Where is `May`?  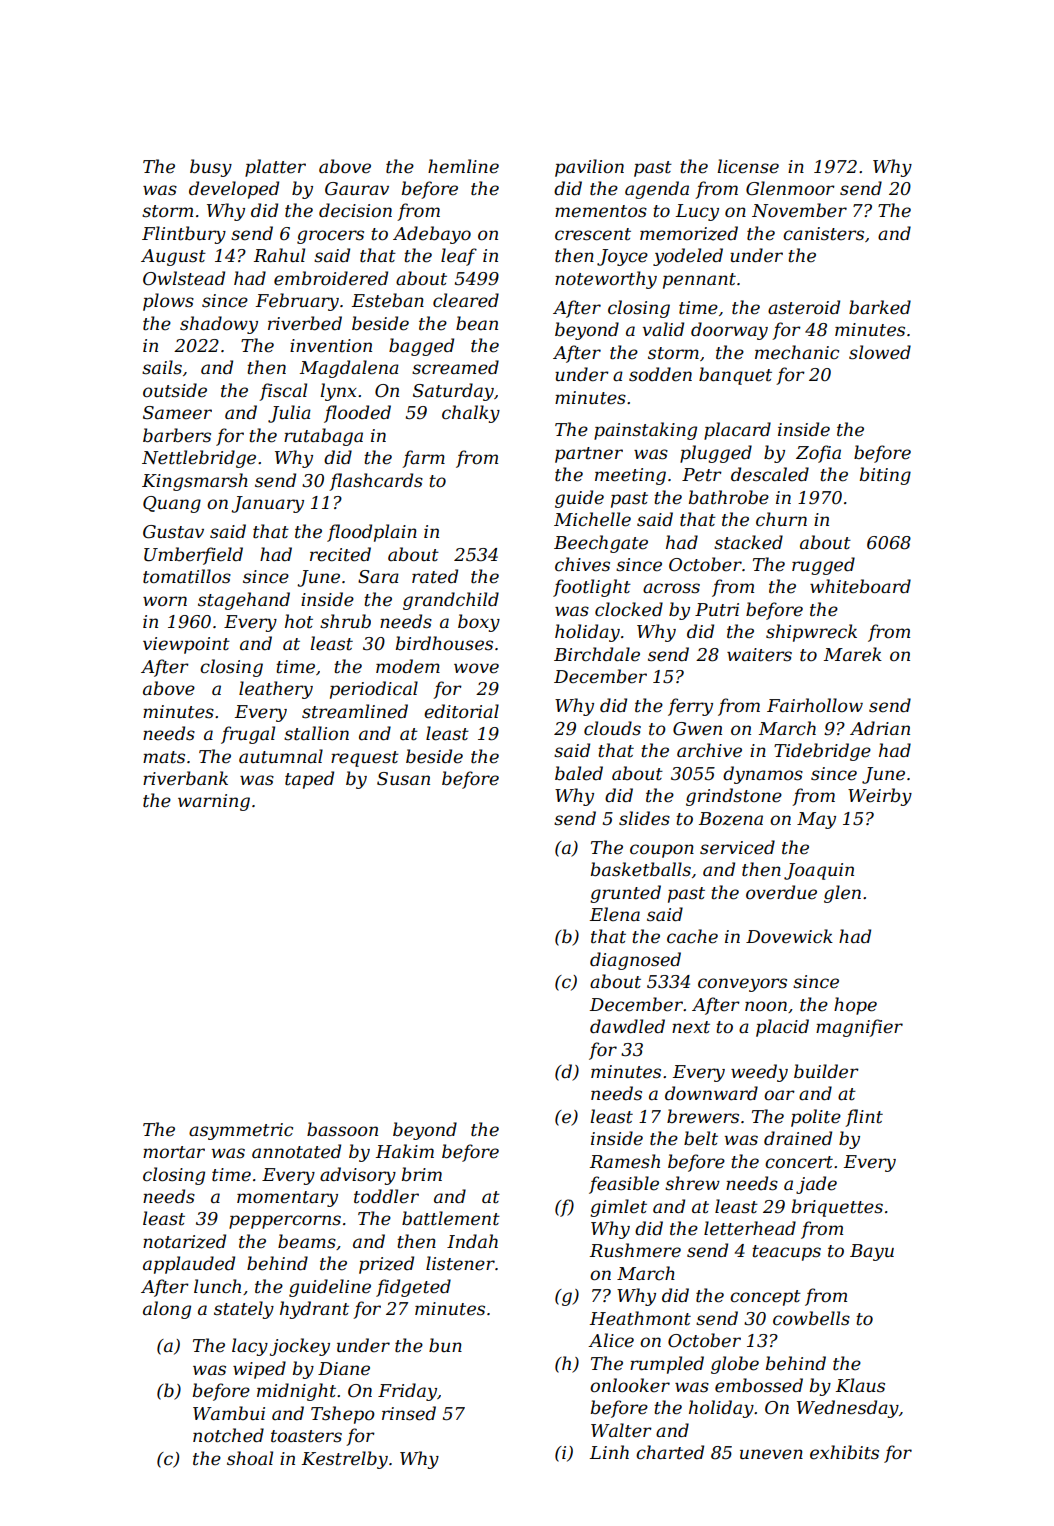
May is located at coordinates (816, 820).
